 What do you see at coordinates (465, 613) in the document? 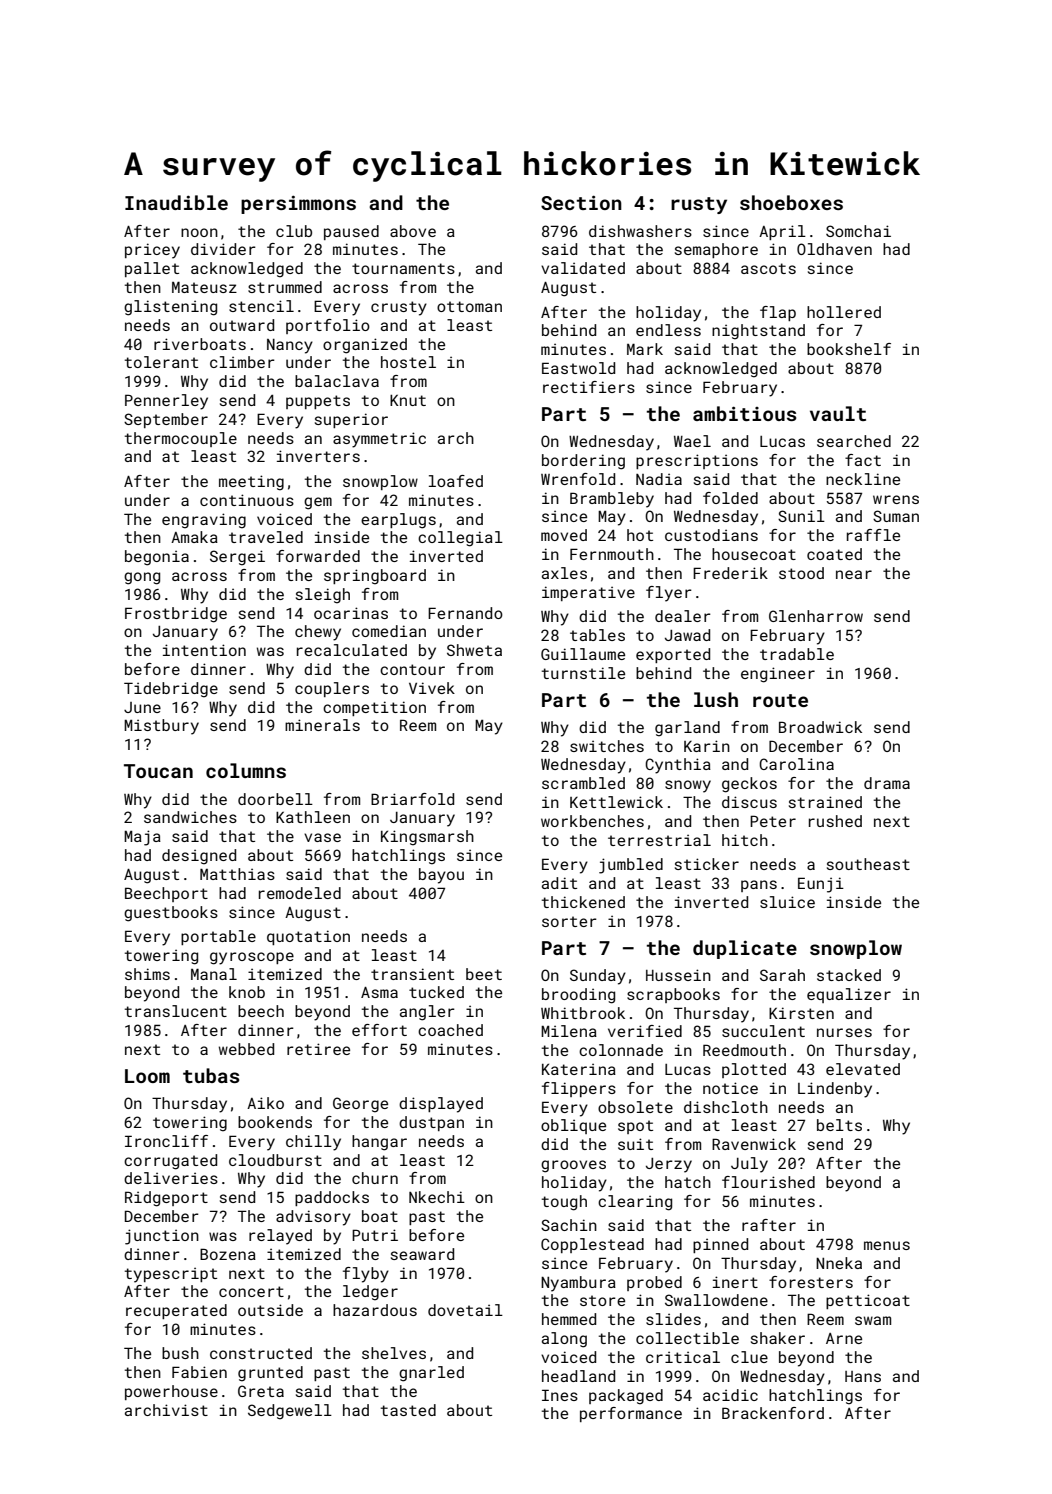
I see `Fernando` at bounding box center [465, 613].
